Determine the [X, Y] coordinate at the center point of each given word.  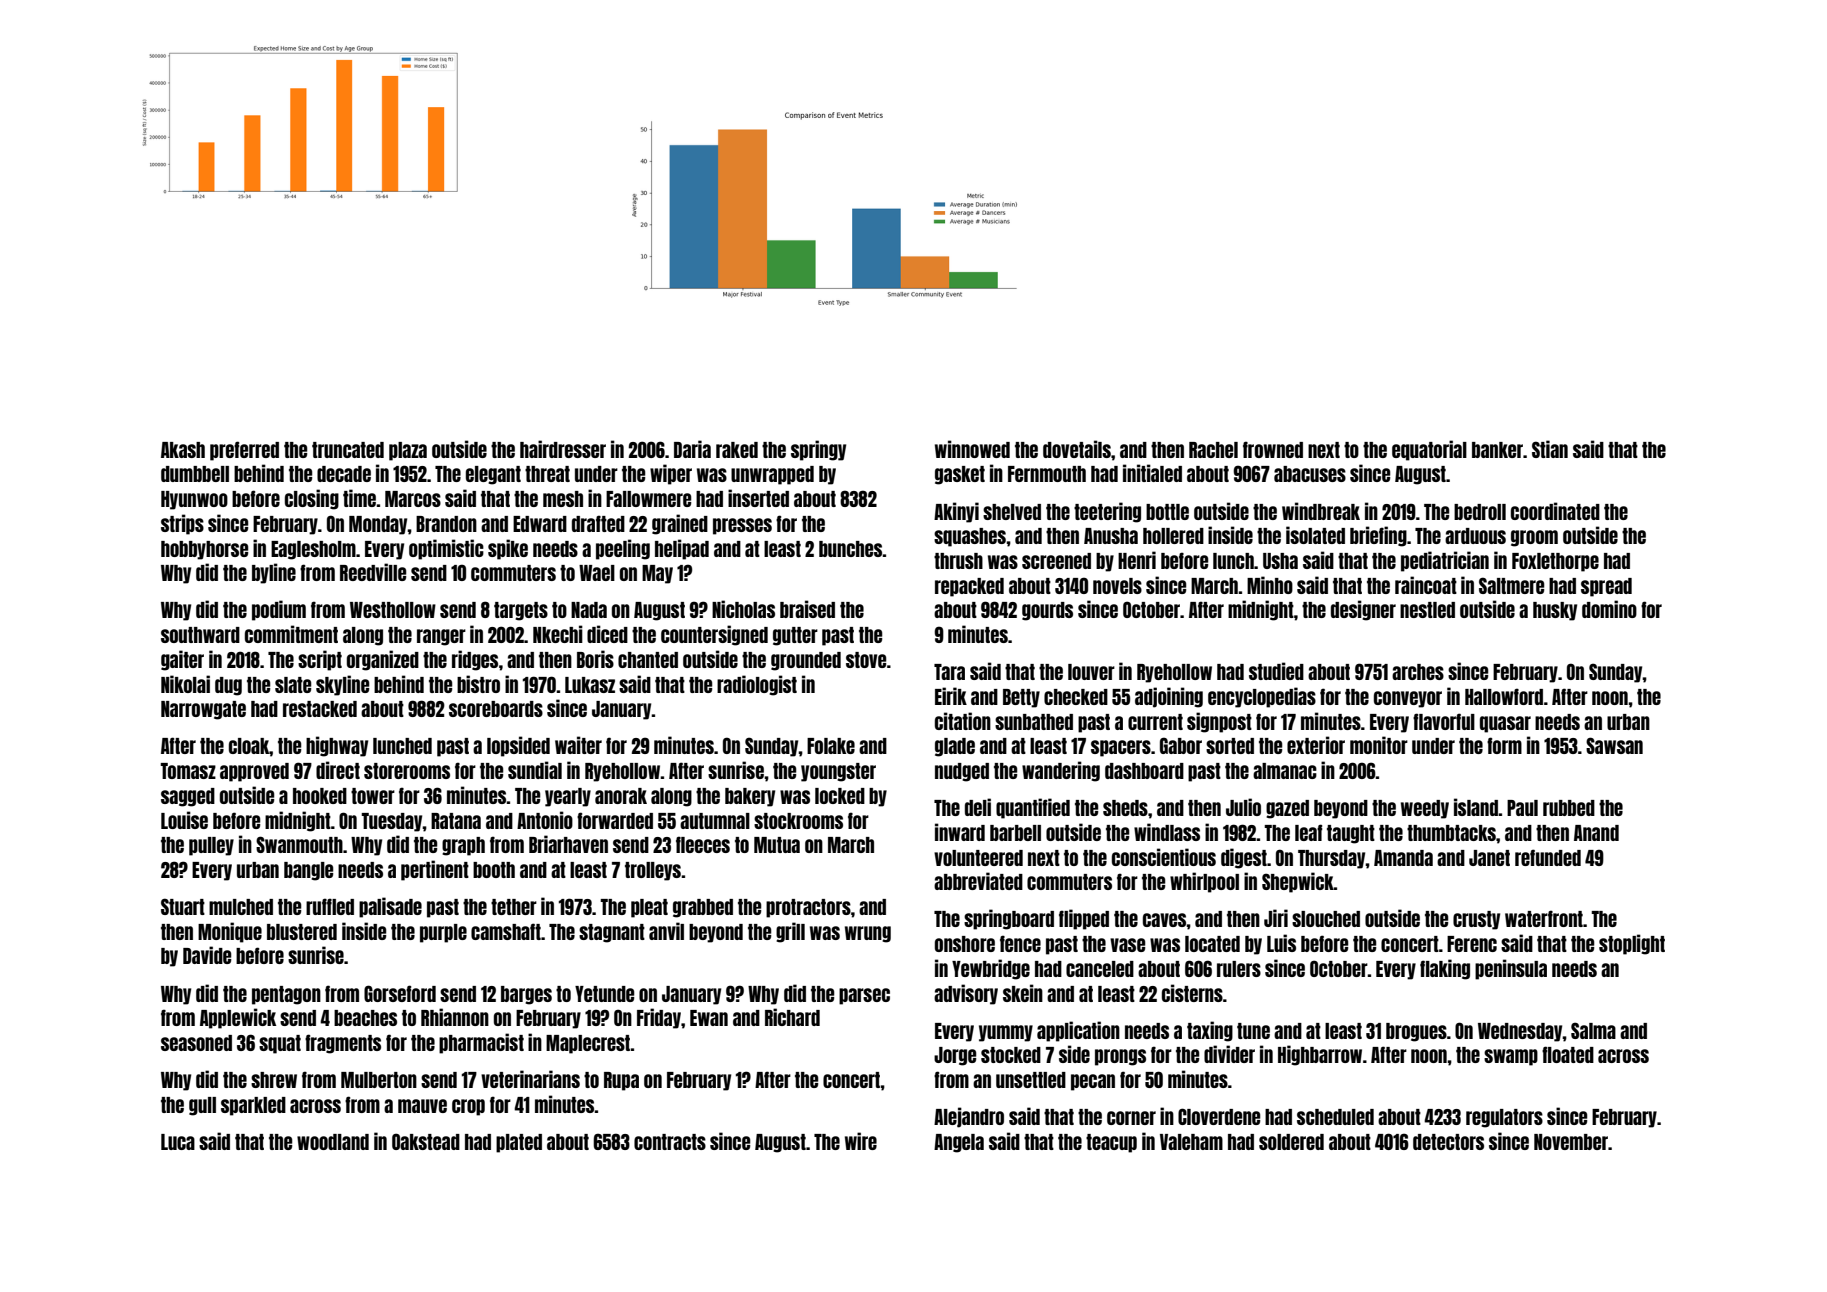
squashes [970, 537]
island [1476, 807]
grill [790, 932]
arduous [1475, 536]
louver [1091, 672]
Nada [589, 610]
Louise [184, 820]
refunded [1548, 857]
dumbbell [195, 474]
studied [1276, 671]
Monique [230, 932]
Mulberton [379, 1080]
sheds [1125, 808]
